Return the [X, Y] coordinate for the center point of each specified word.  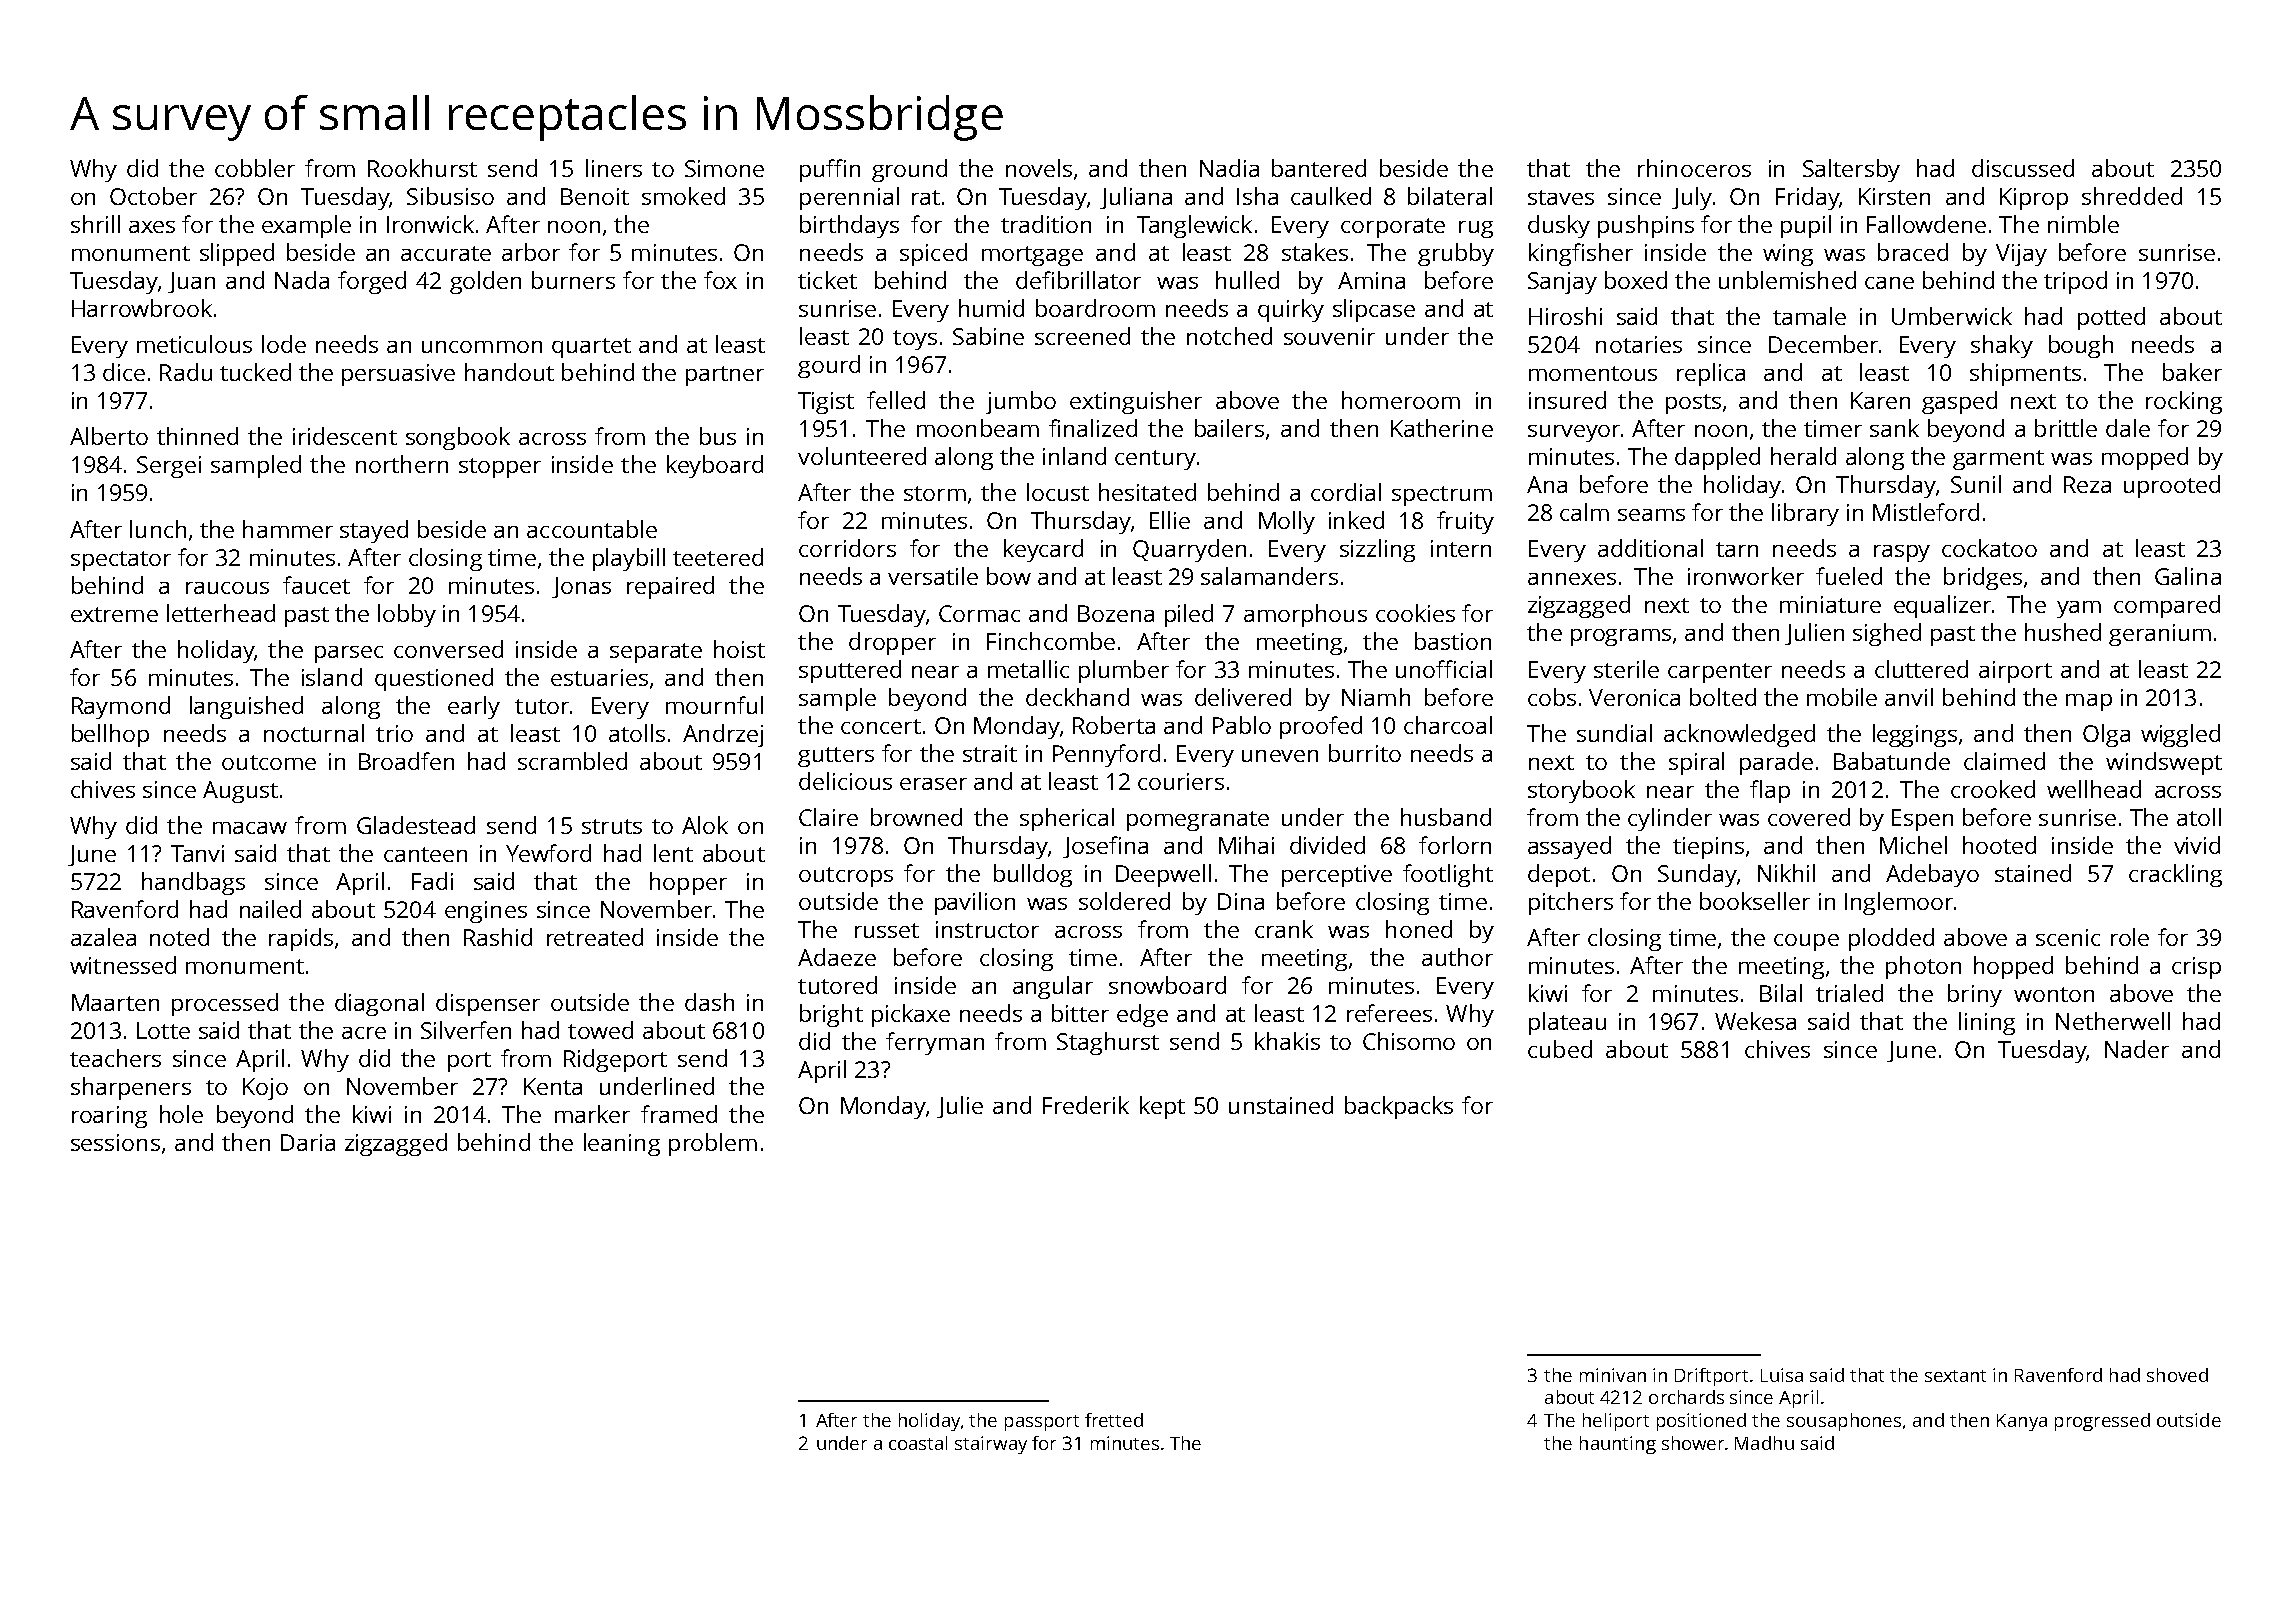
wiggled [2180, 735]
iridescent [345, 436]
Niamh [1376, 697]
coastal [918, 1443]
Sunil [1976, 484]
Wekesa [1755, 1021]
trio [394, 733]
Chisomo [1409, 1041]
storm [935, 493]
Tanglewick [1194, 226]
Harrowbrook [142, 308]
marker [592, 1114]
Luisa [1782, 1375]
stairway [991, 1445]
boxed [1636, 280]
